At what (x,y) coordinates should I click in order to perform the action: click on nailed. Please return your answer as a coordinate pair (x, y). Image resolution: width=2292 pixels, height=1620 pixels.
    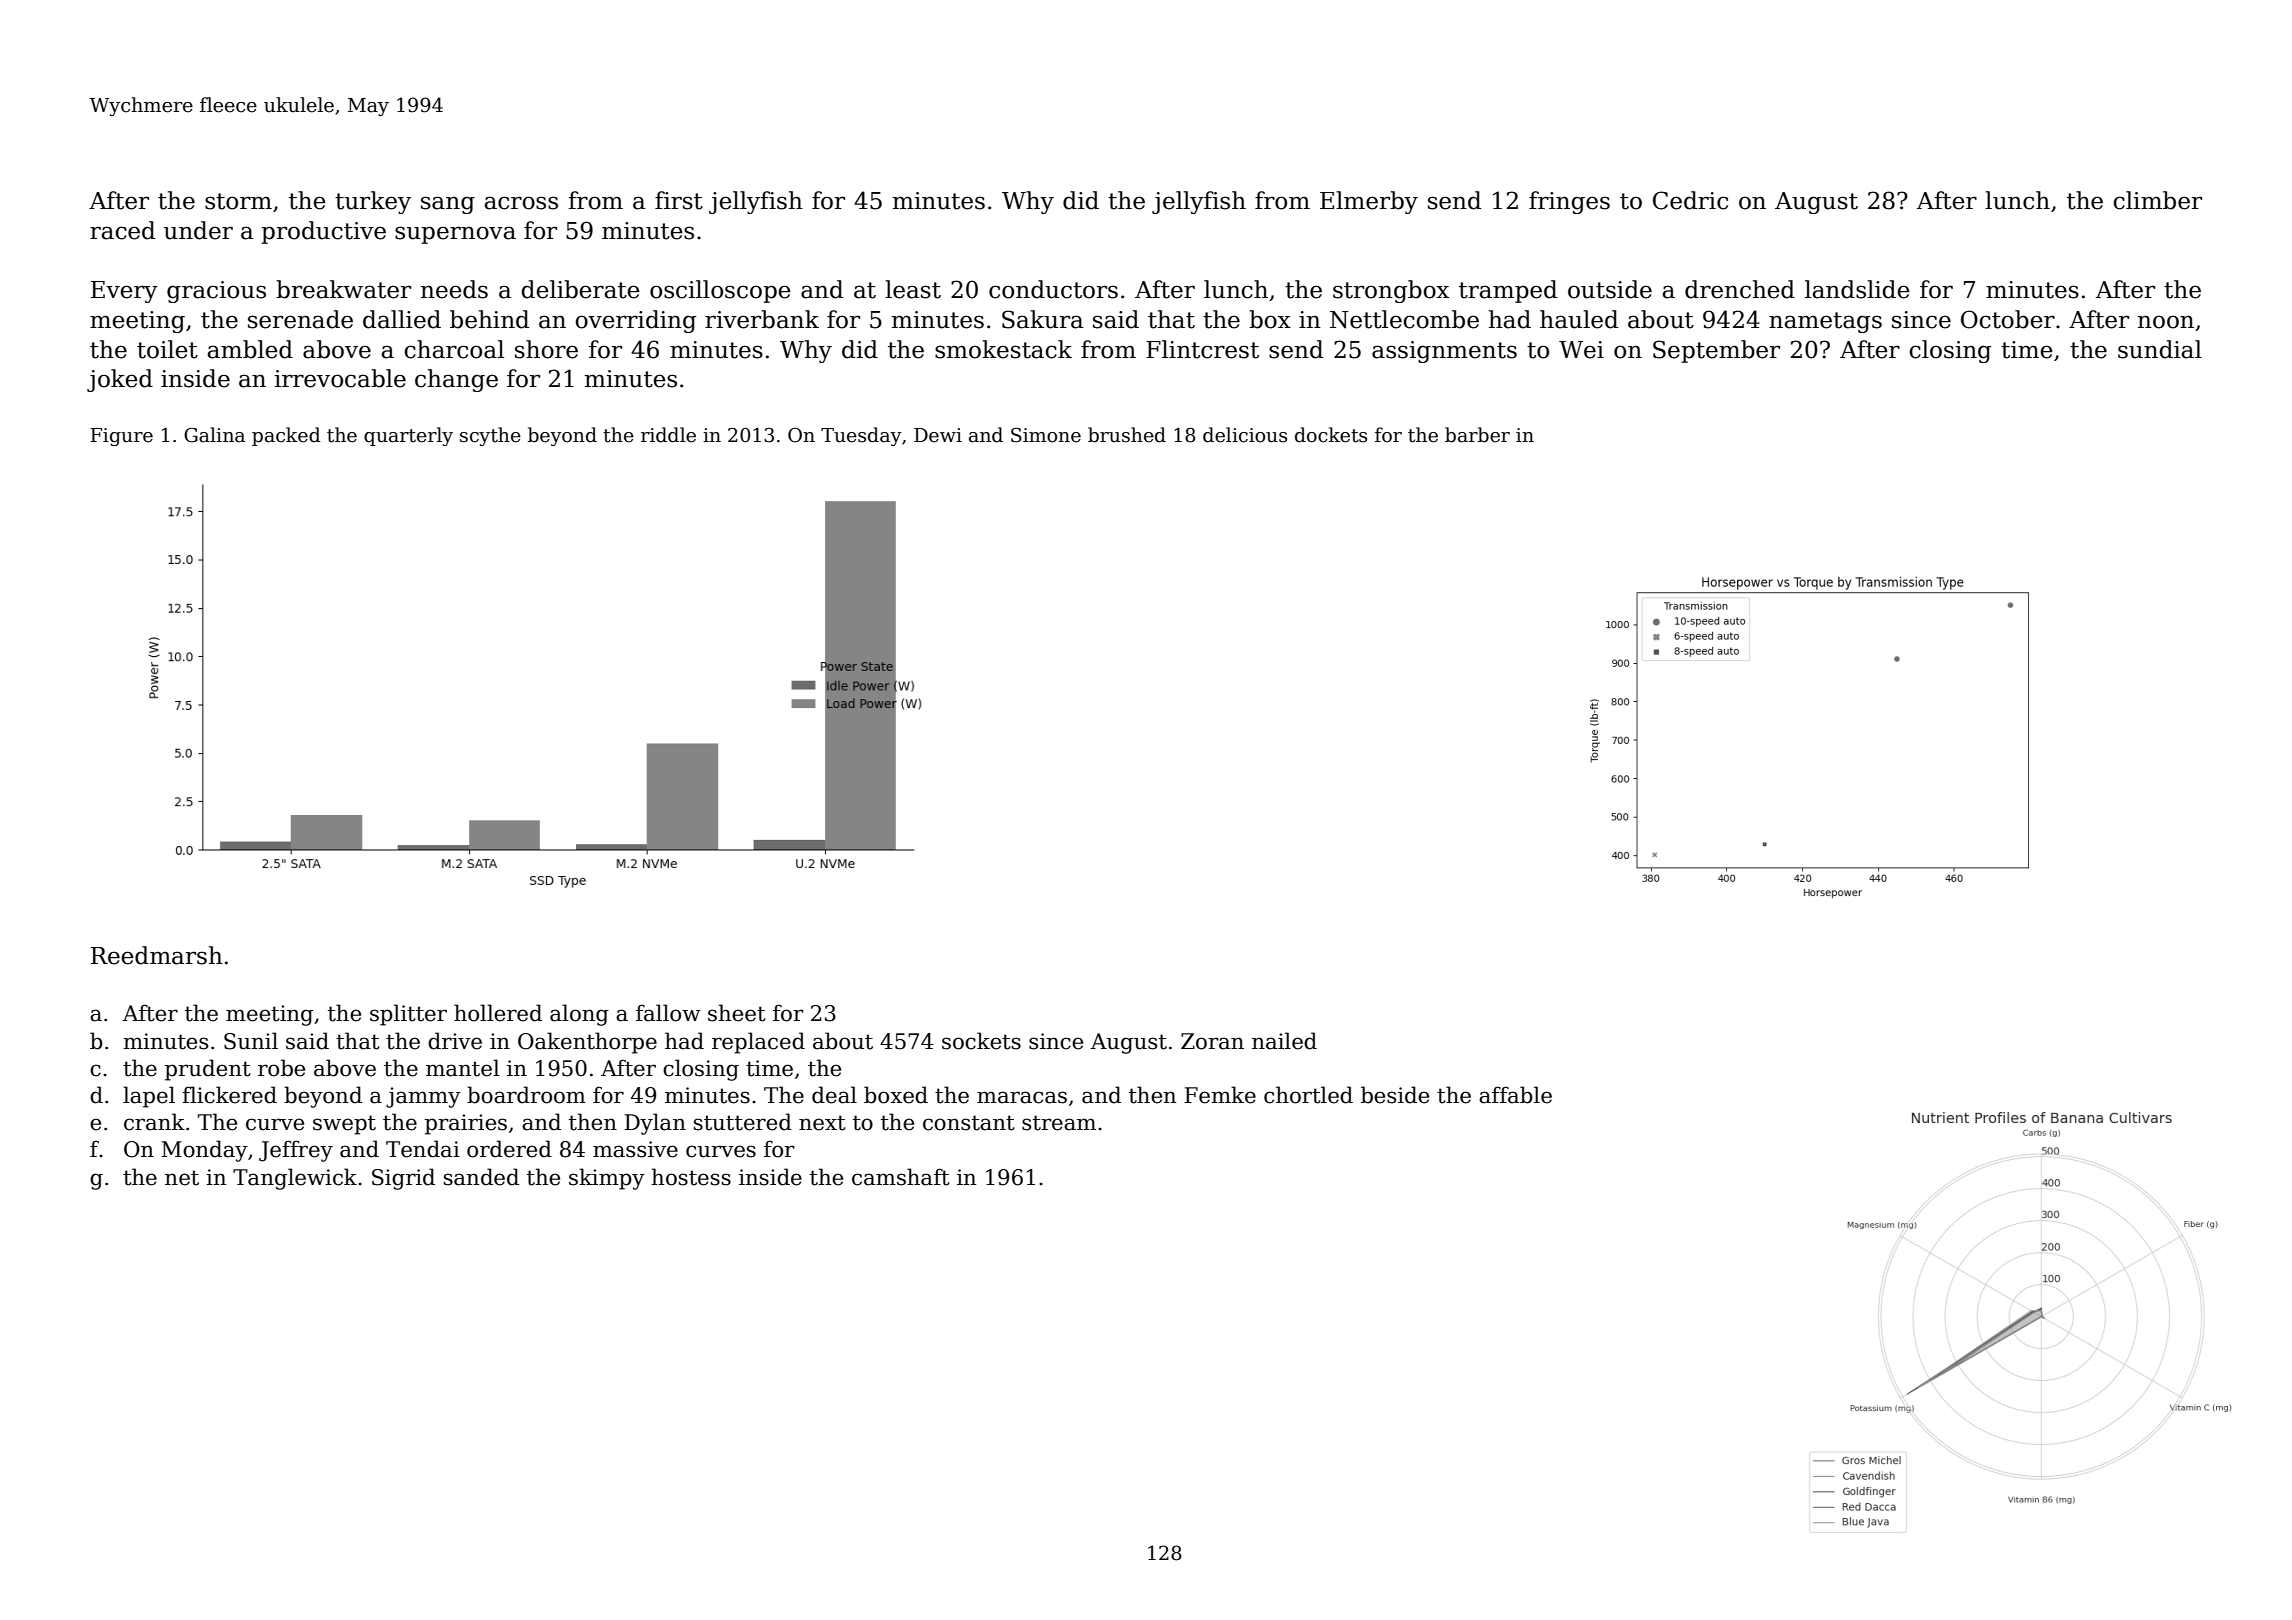
    Looking at the image, I should click on (1284, 1041).
